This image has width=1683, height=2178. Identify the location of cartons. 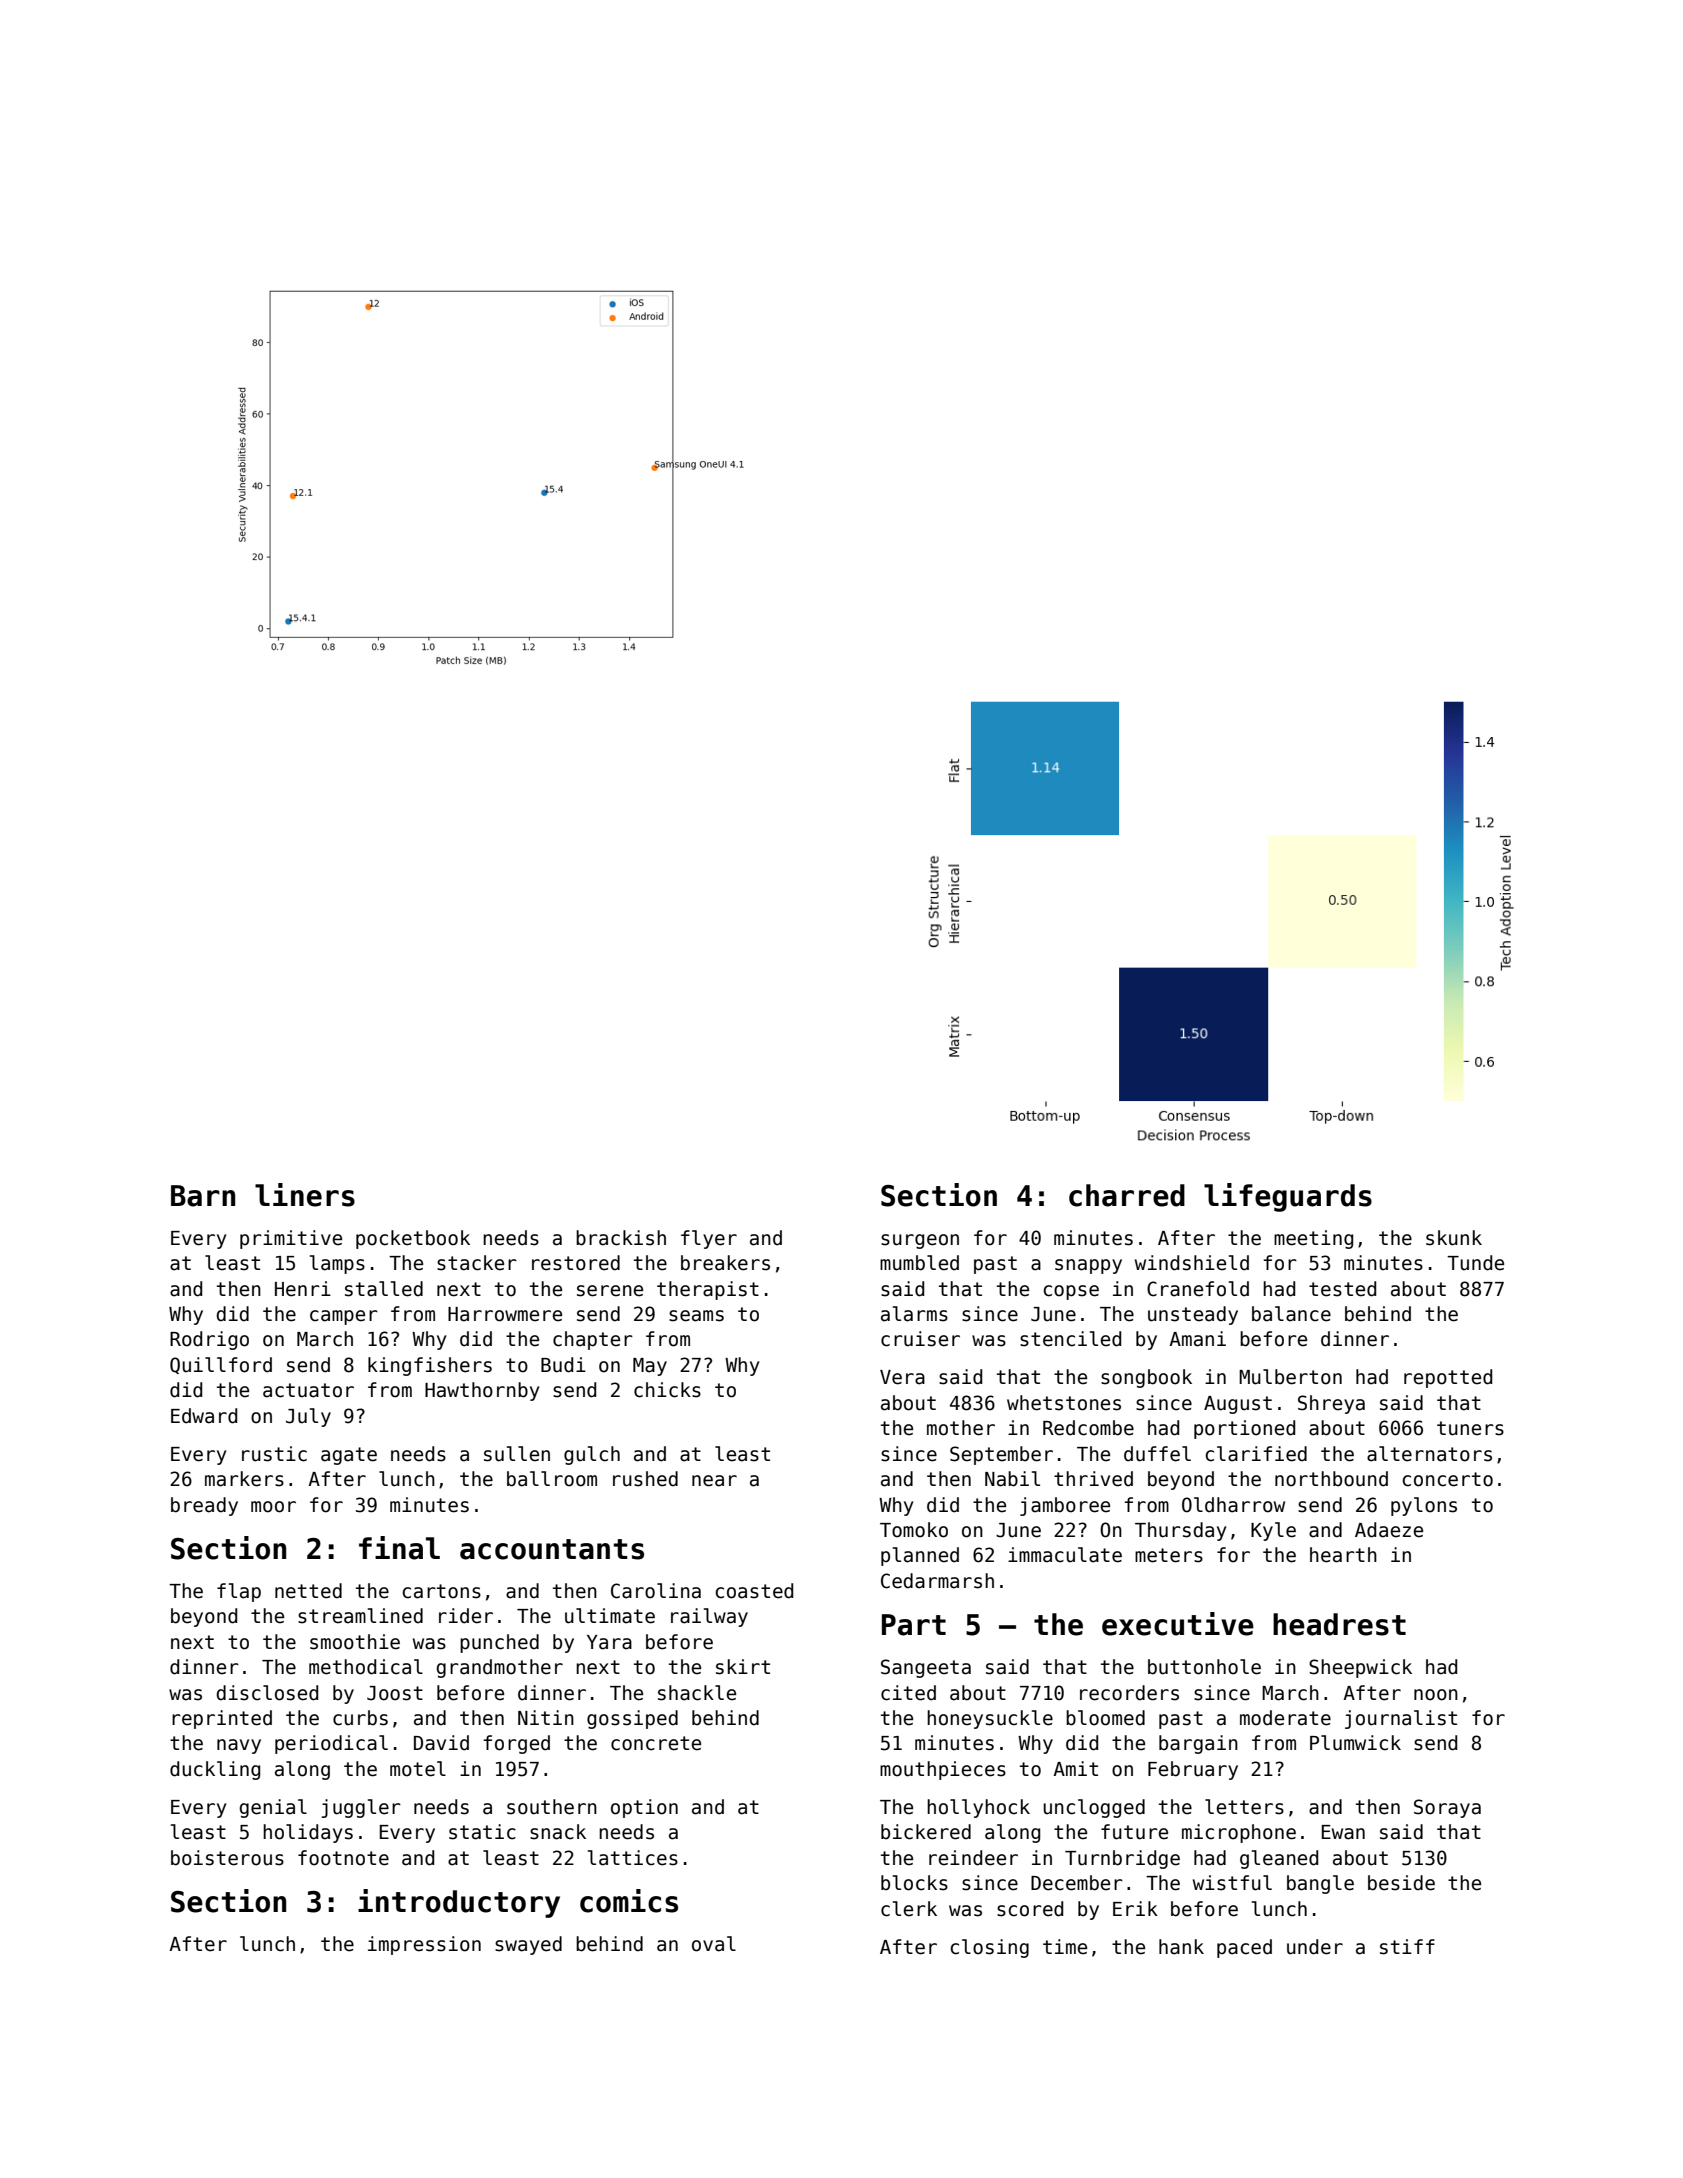
(441, 1591).
